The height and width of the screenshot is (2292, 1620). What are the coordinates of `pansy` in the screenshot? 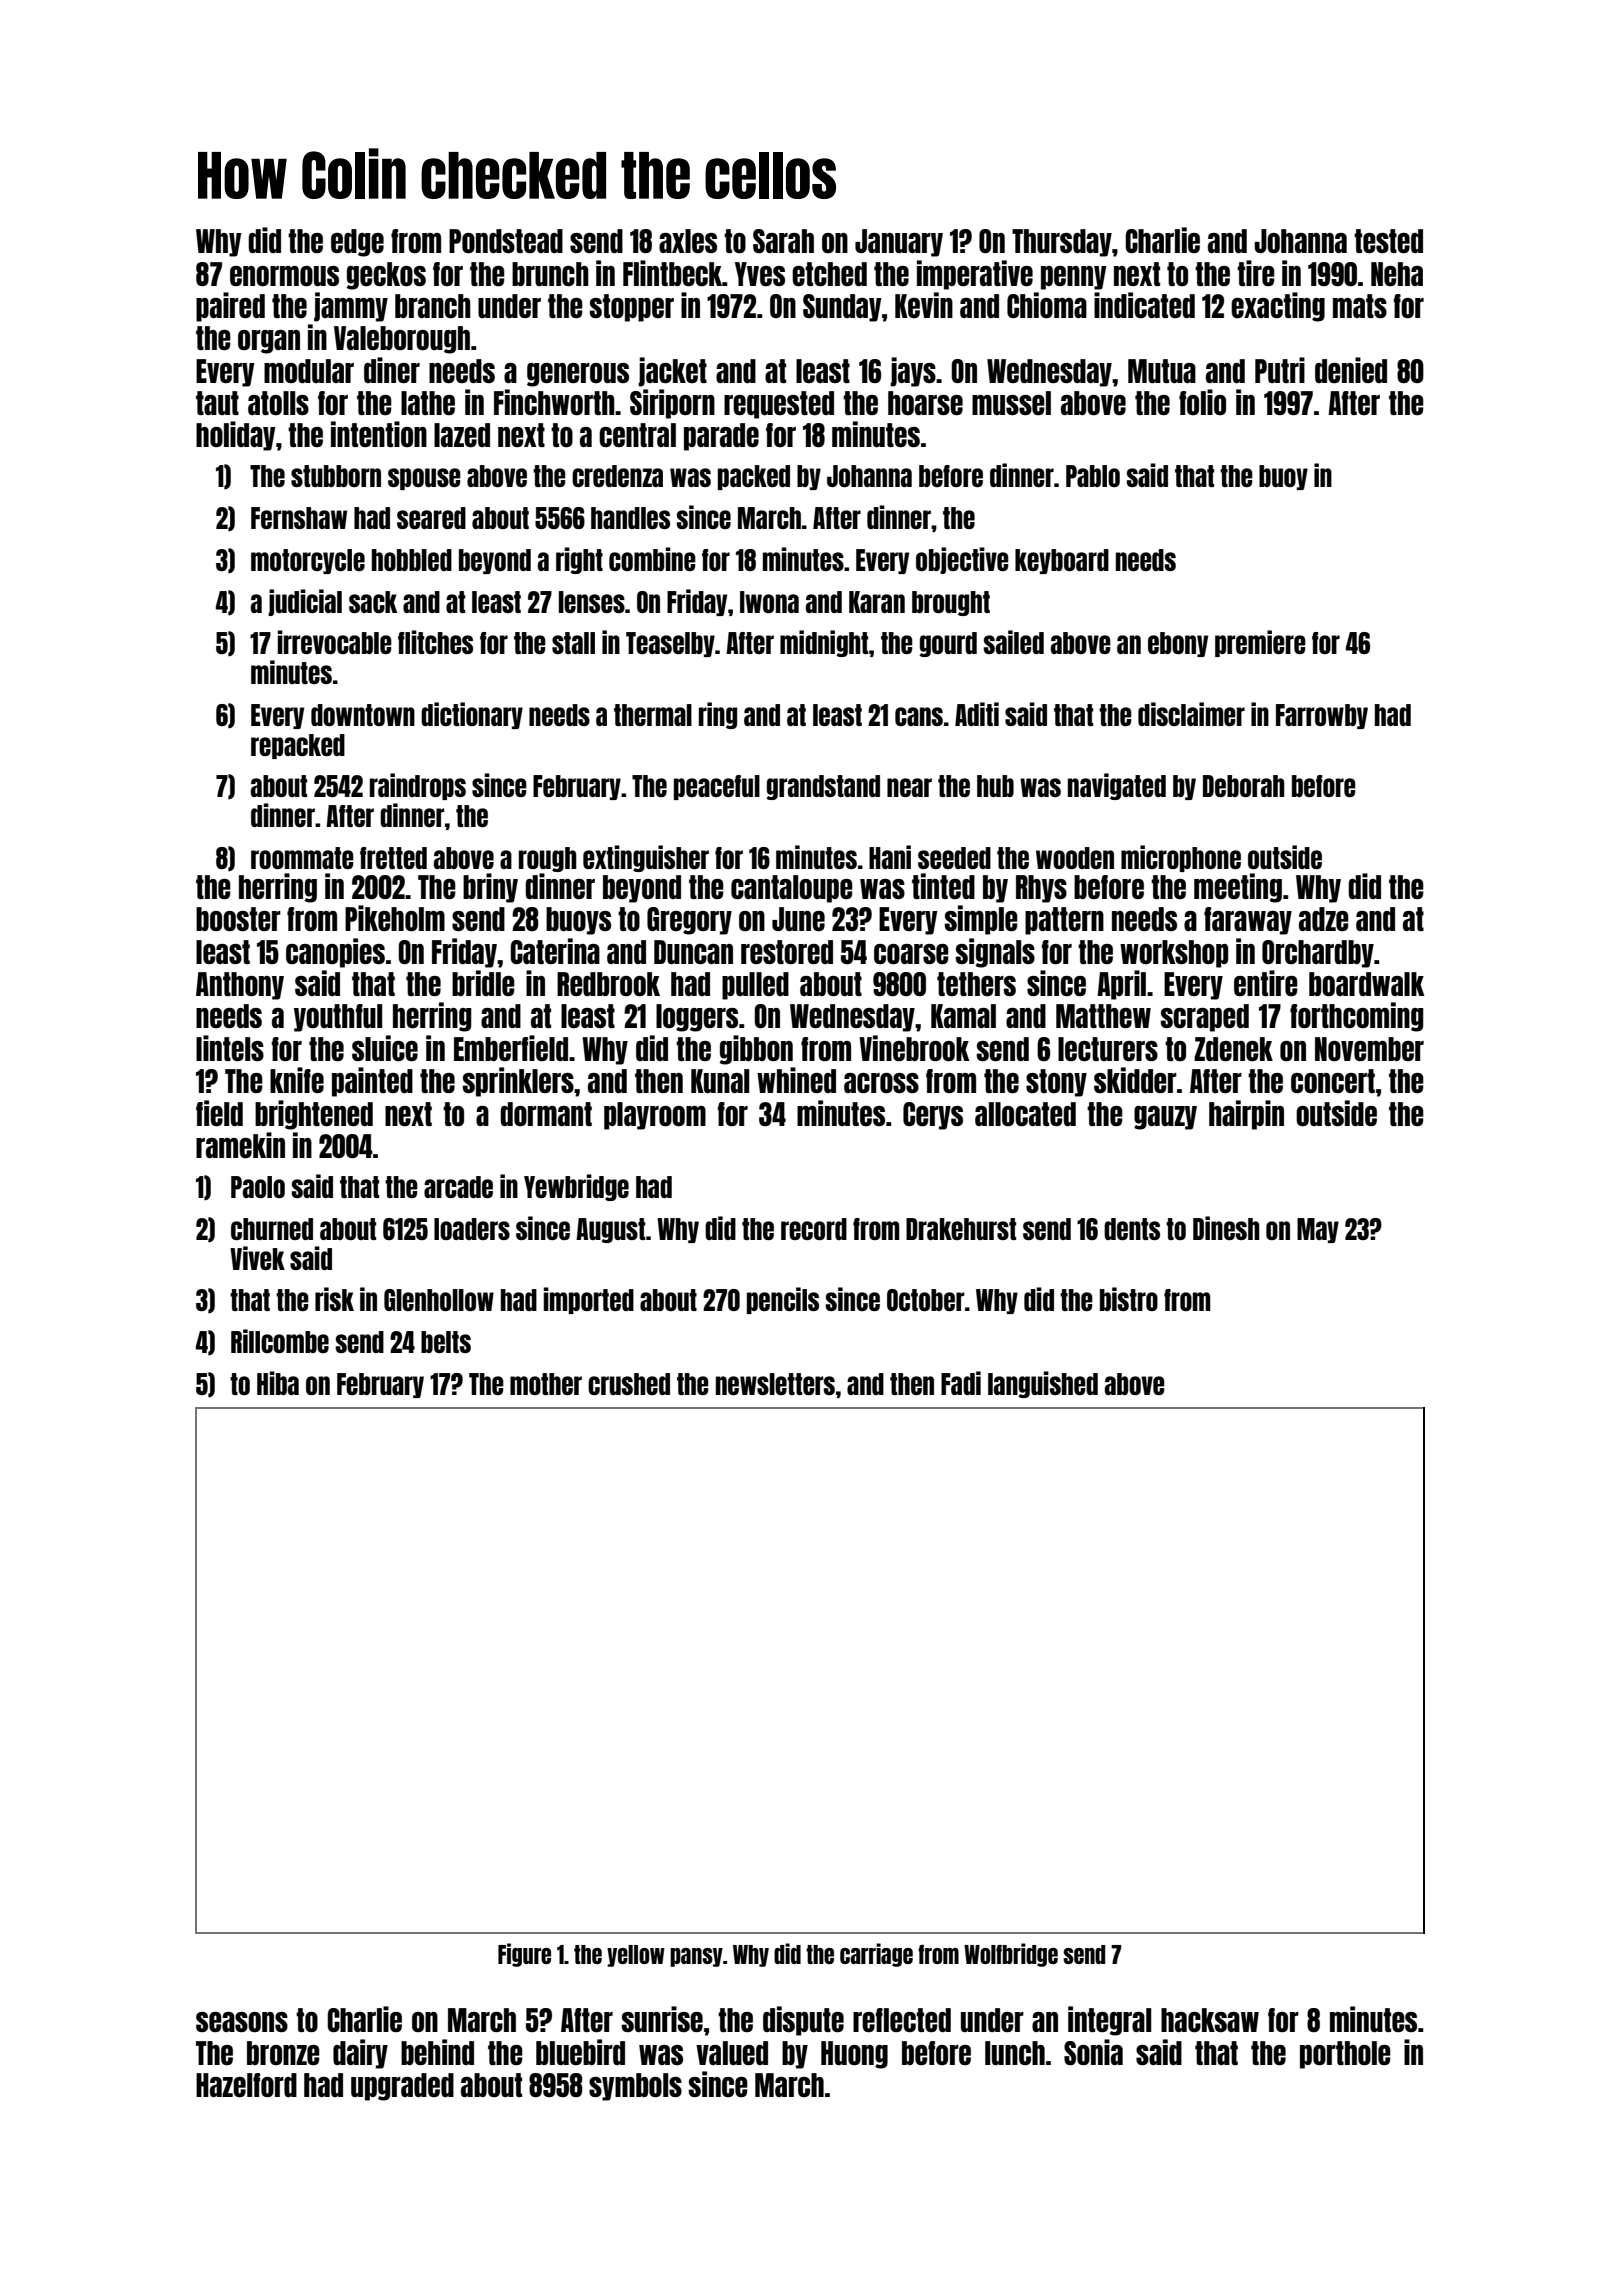 It's located at (696, 1957).
